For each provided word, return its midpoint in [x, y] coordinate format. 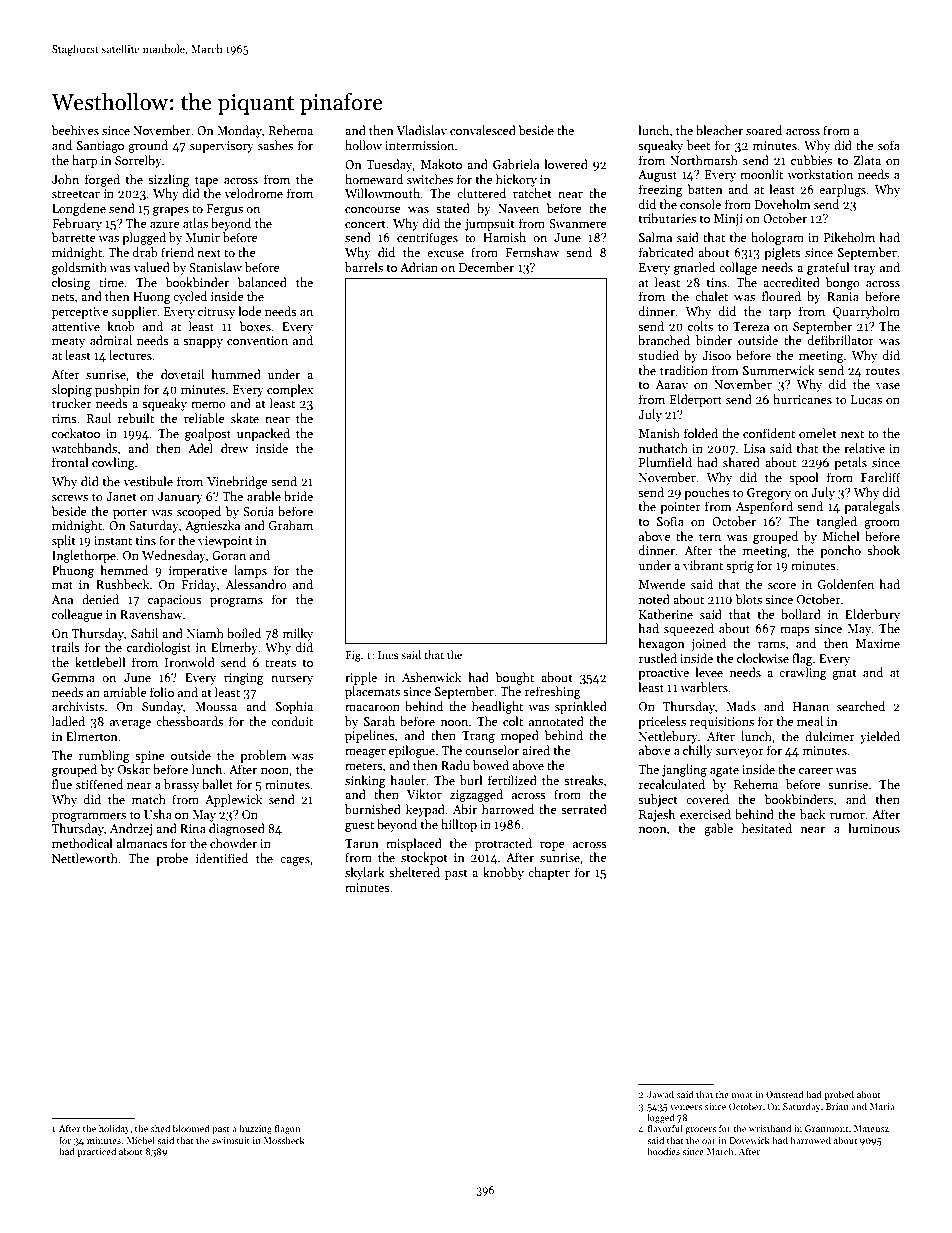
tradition [684, 370]
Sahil [144, 633]
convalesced [483, 130]
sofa [889, 145]
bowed [491, 765]
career [816, 771]
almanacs [142, 843]
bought [514, 678]
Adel [200, 448]
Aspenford [764, 507]
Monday [239, 131]
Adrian [419, 267]
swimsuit [231, 1140]
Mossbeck [284, 1140]
